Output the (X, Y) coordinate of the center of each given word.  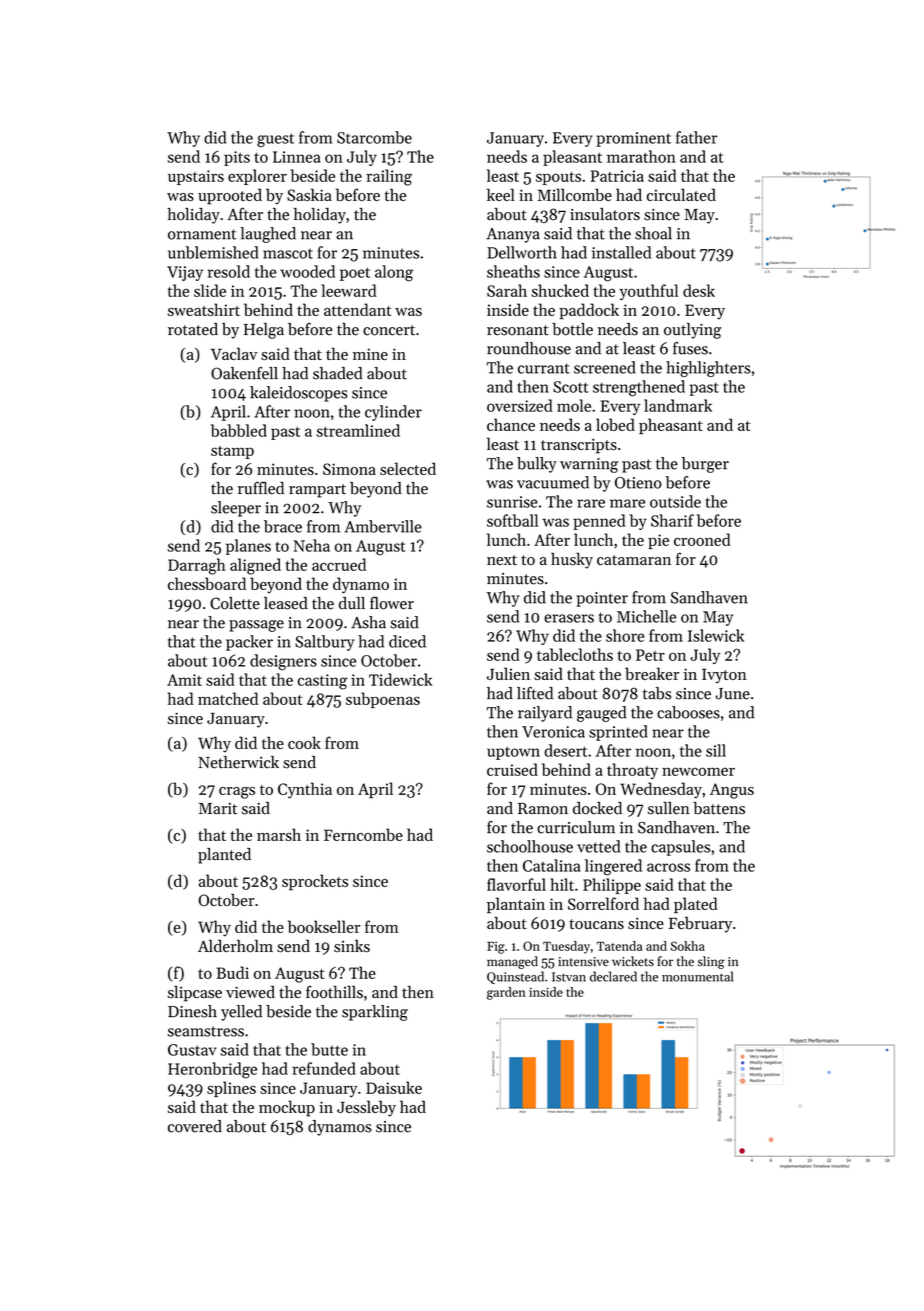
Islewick (716, 635)
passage (256, 626)
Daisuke (394, 1087)
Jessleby (366, 1108)
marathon (641, 156)
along (394, 273)
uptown (513, 753)
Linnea (297, 157)
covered (195, 1126)
